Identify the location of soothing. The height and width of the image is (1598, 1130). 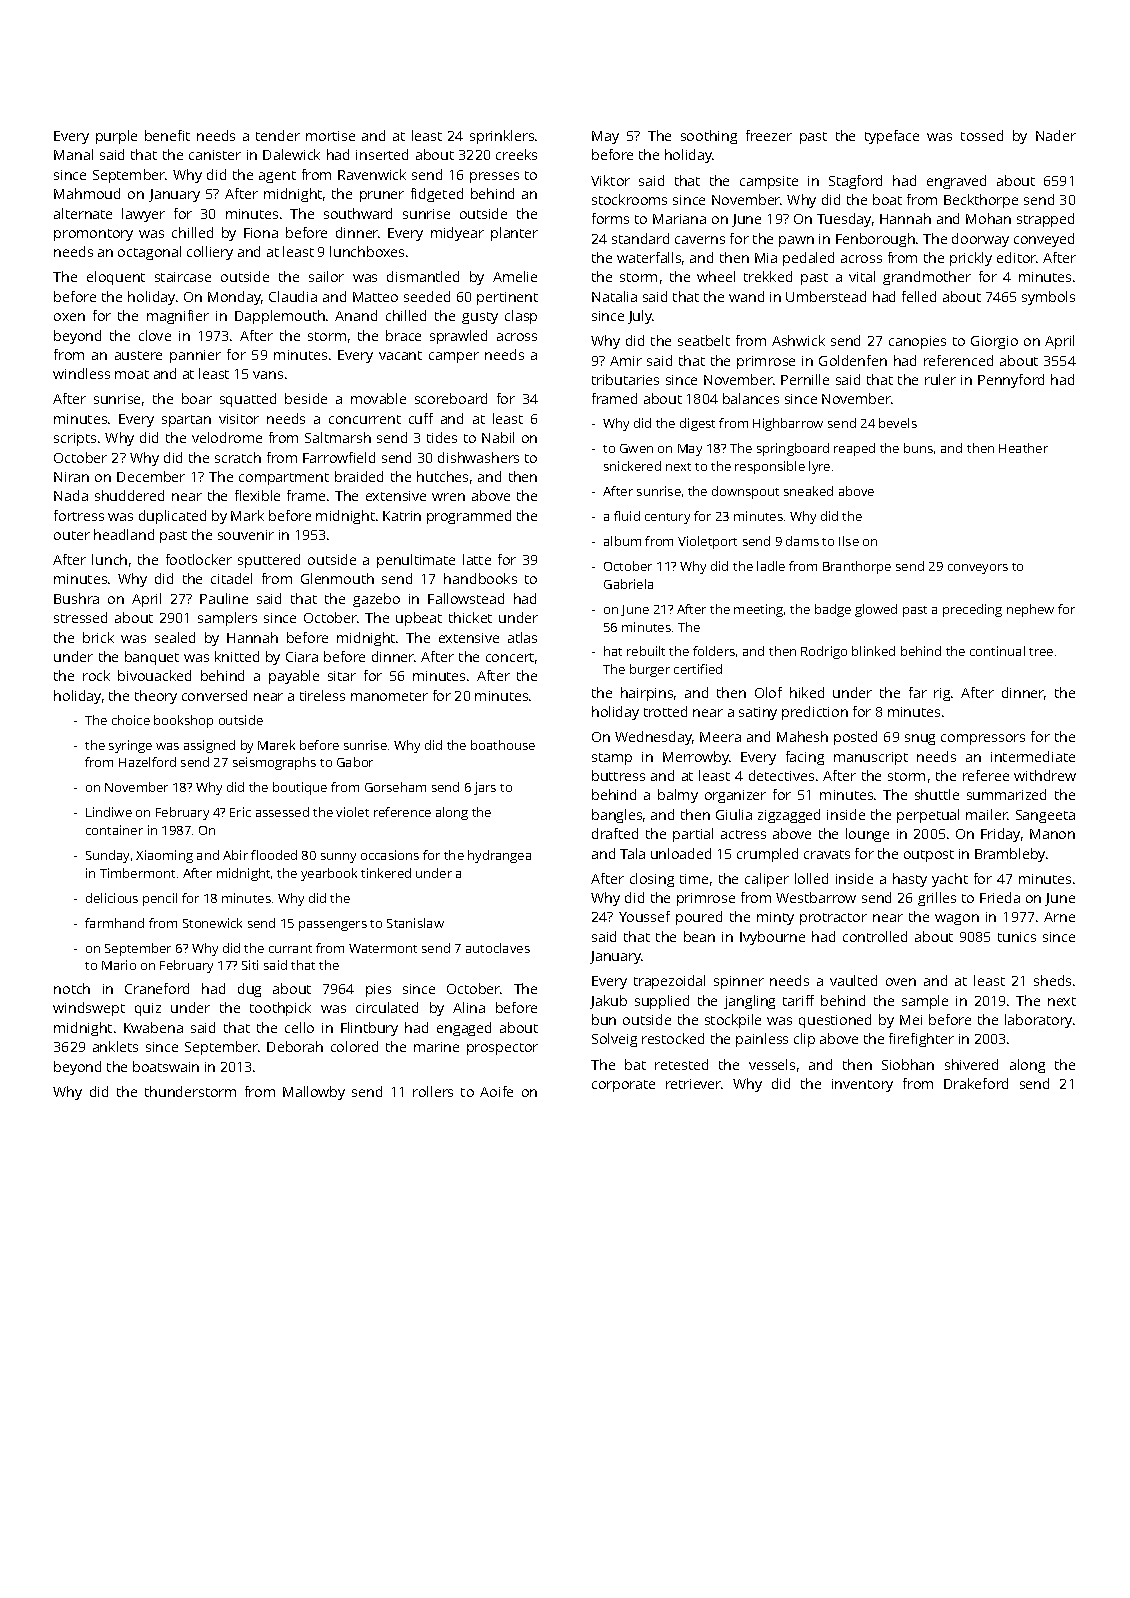
(709, 137).
